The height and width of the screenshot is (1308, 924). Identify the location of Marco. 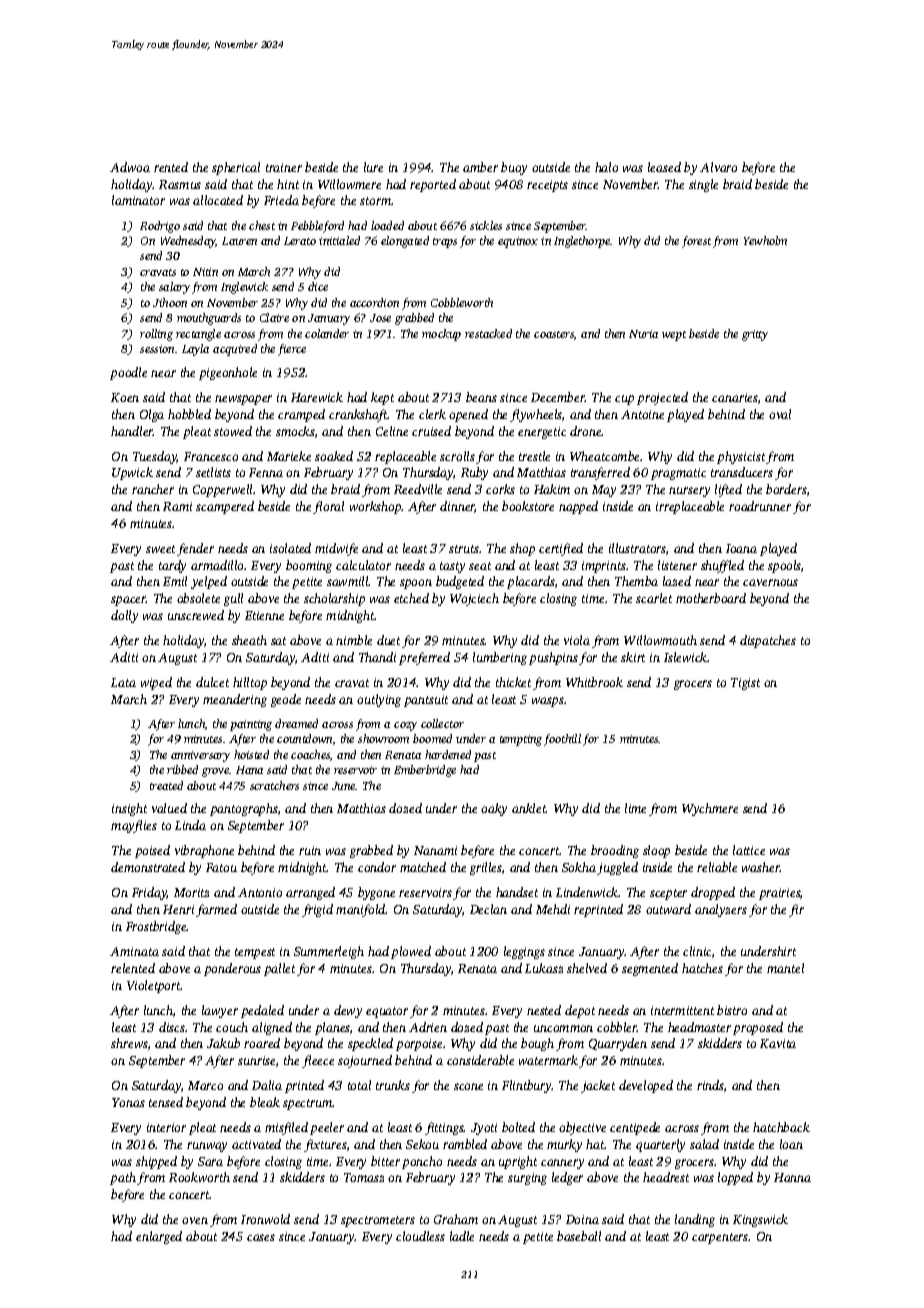
(205, 1085).
